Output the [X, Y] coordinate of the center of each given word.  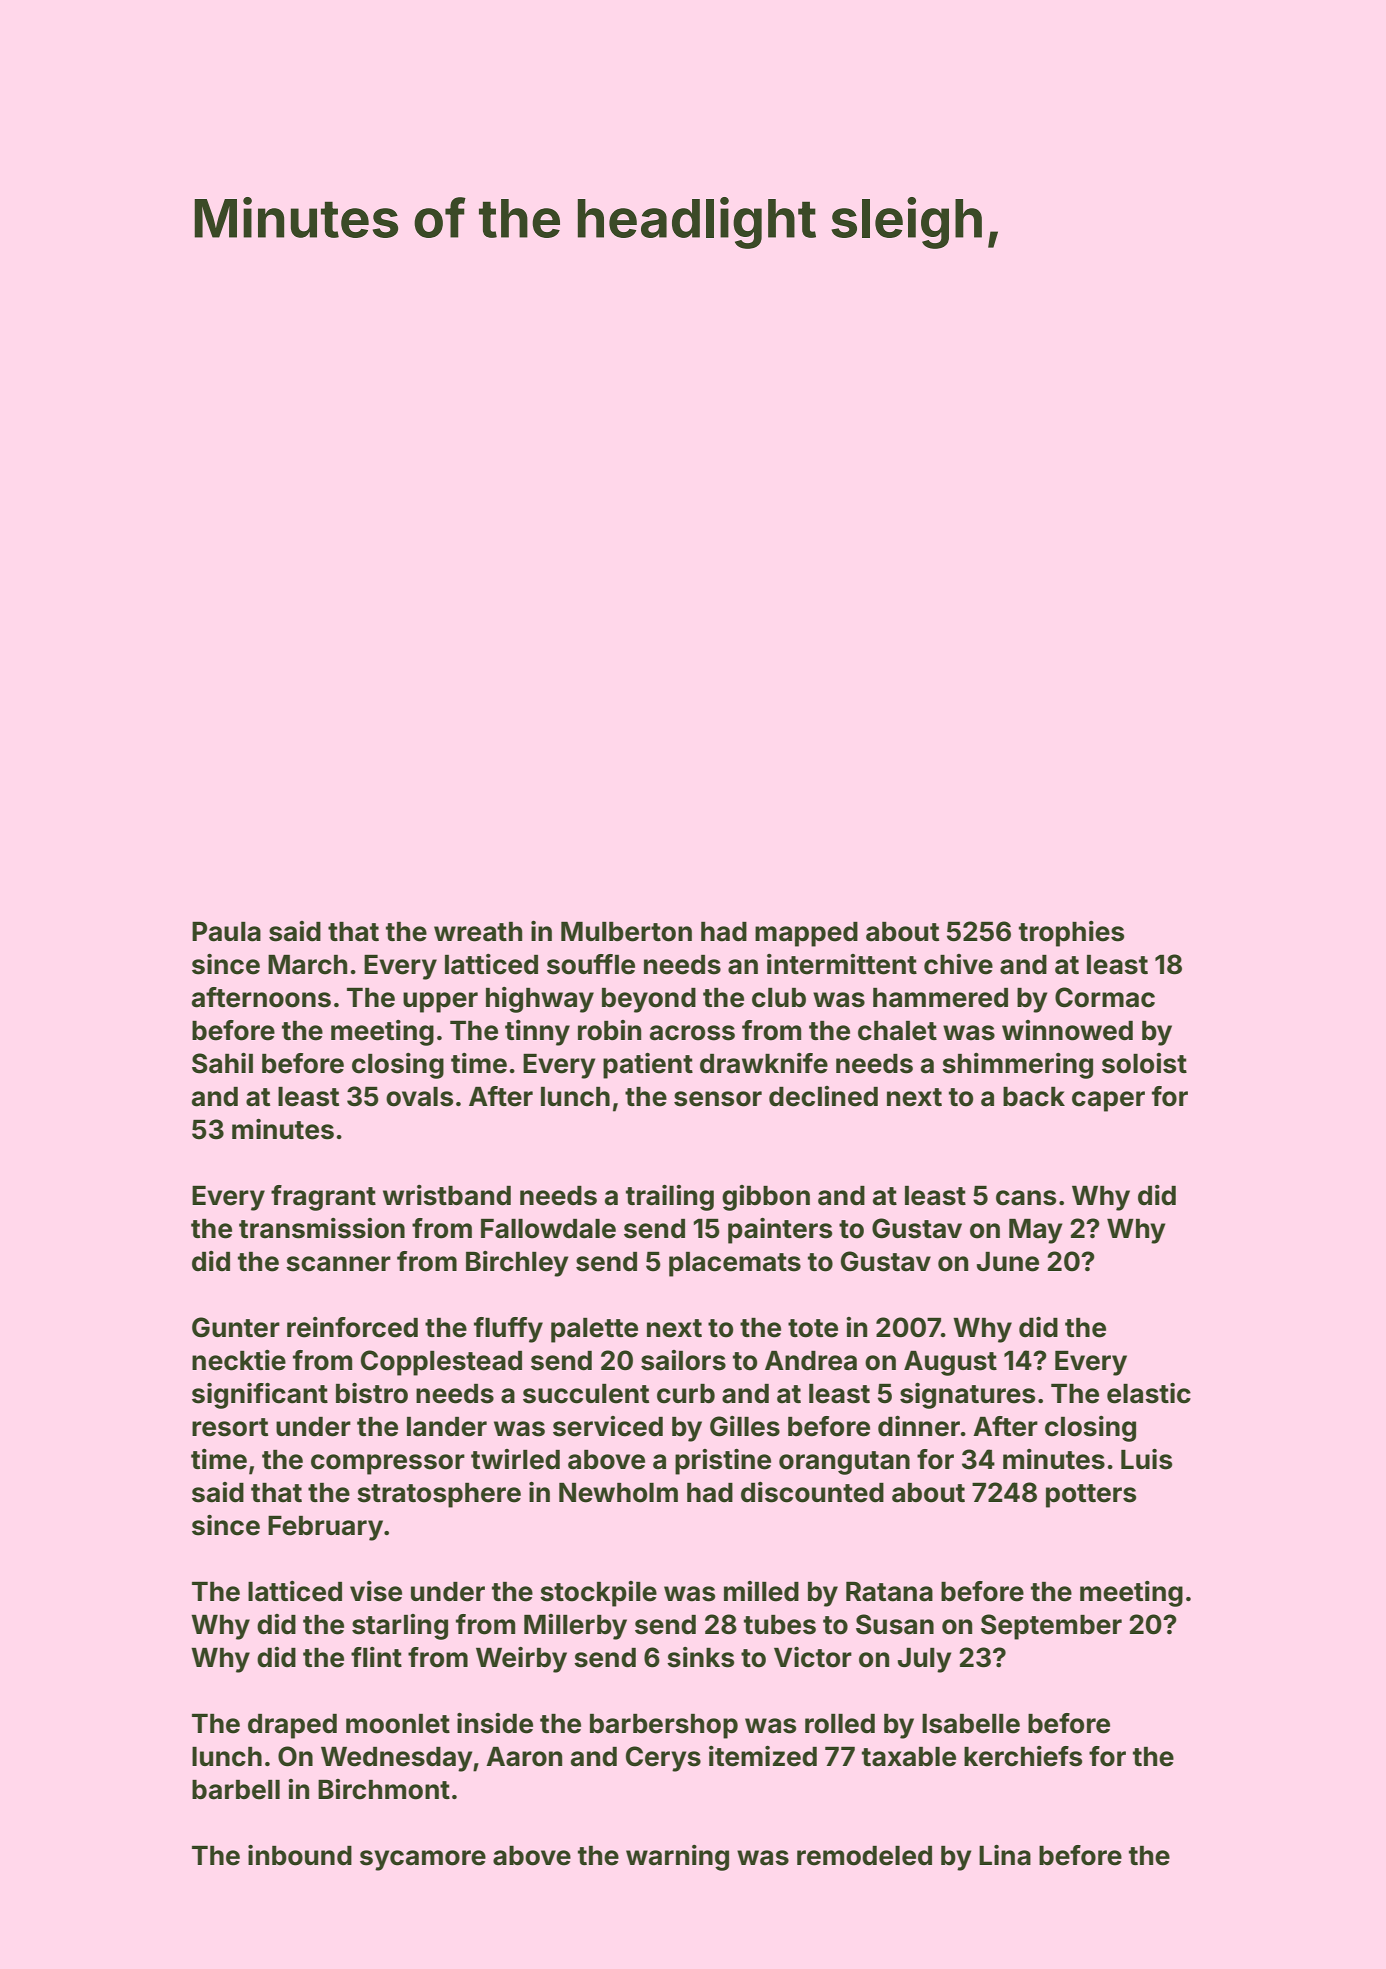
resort [230, 1427]
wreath [478, 932]
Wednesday [396, 1759]
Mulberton [626, 932]
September [1051, 1627]
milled [761, 1591]
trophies [1071, 934]
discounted [812, 1492]
